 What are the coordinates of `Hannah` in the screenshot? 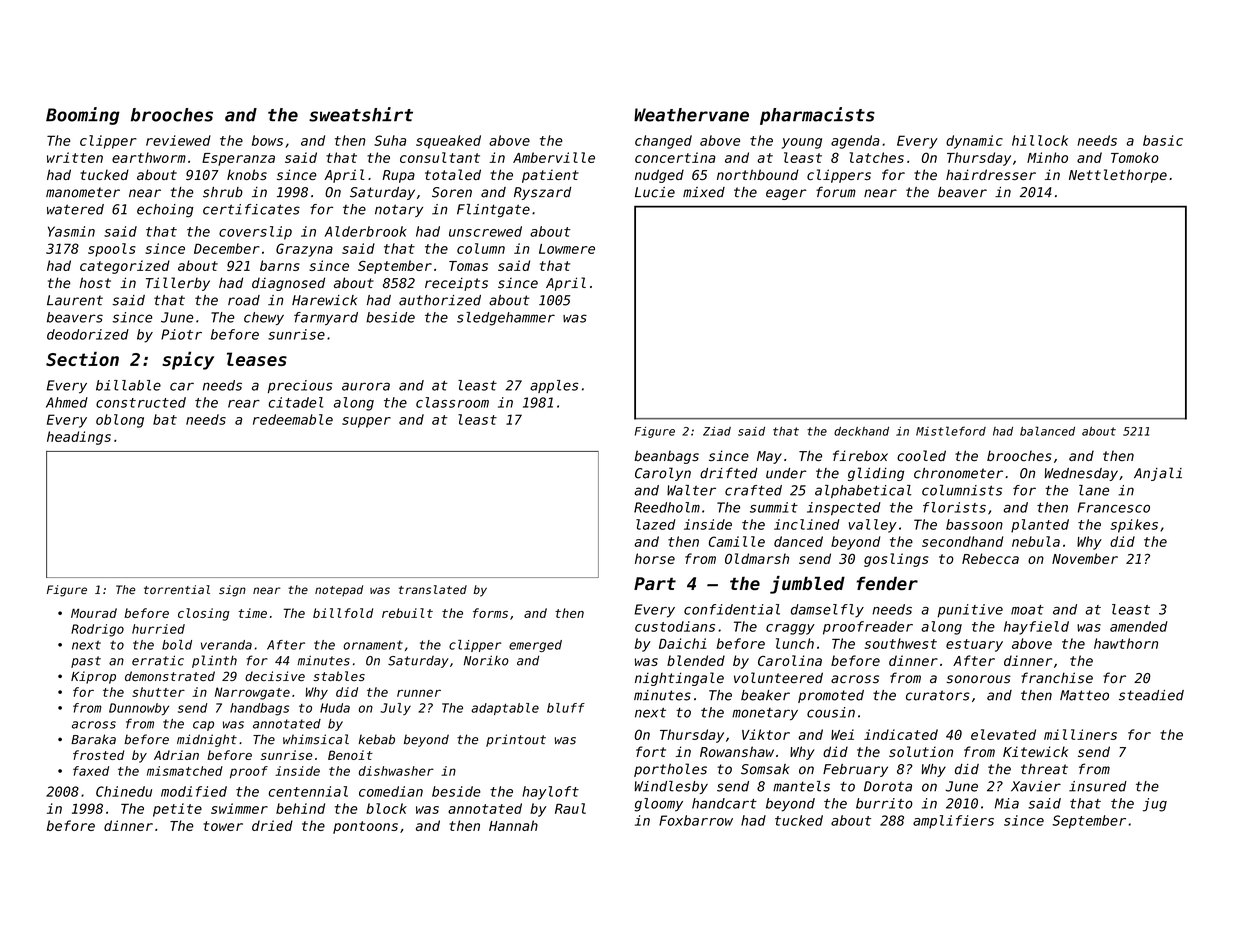 It's located at (513, 825).
